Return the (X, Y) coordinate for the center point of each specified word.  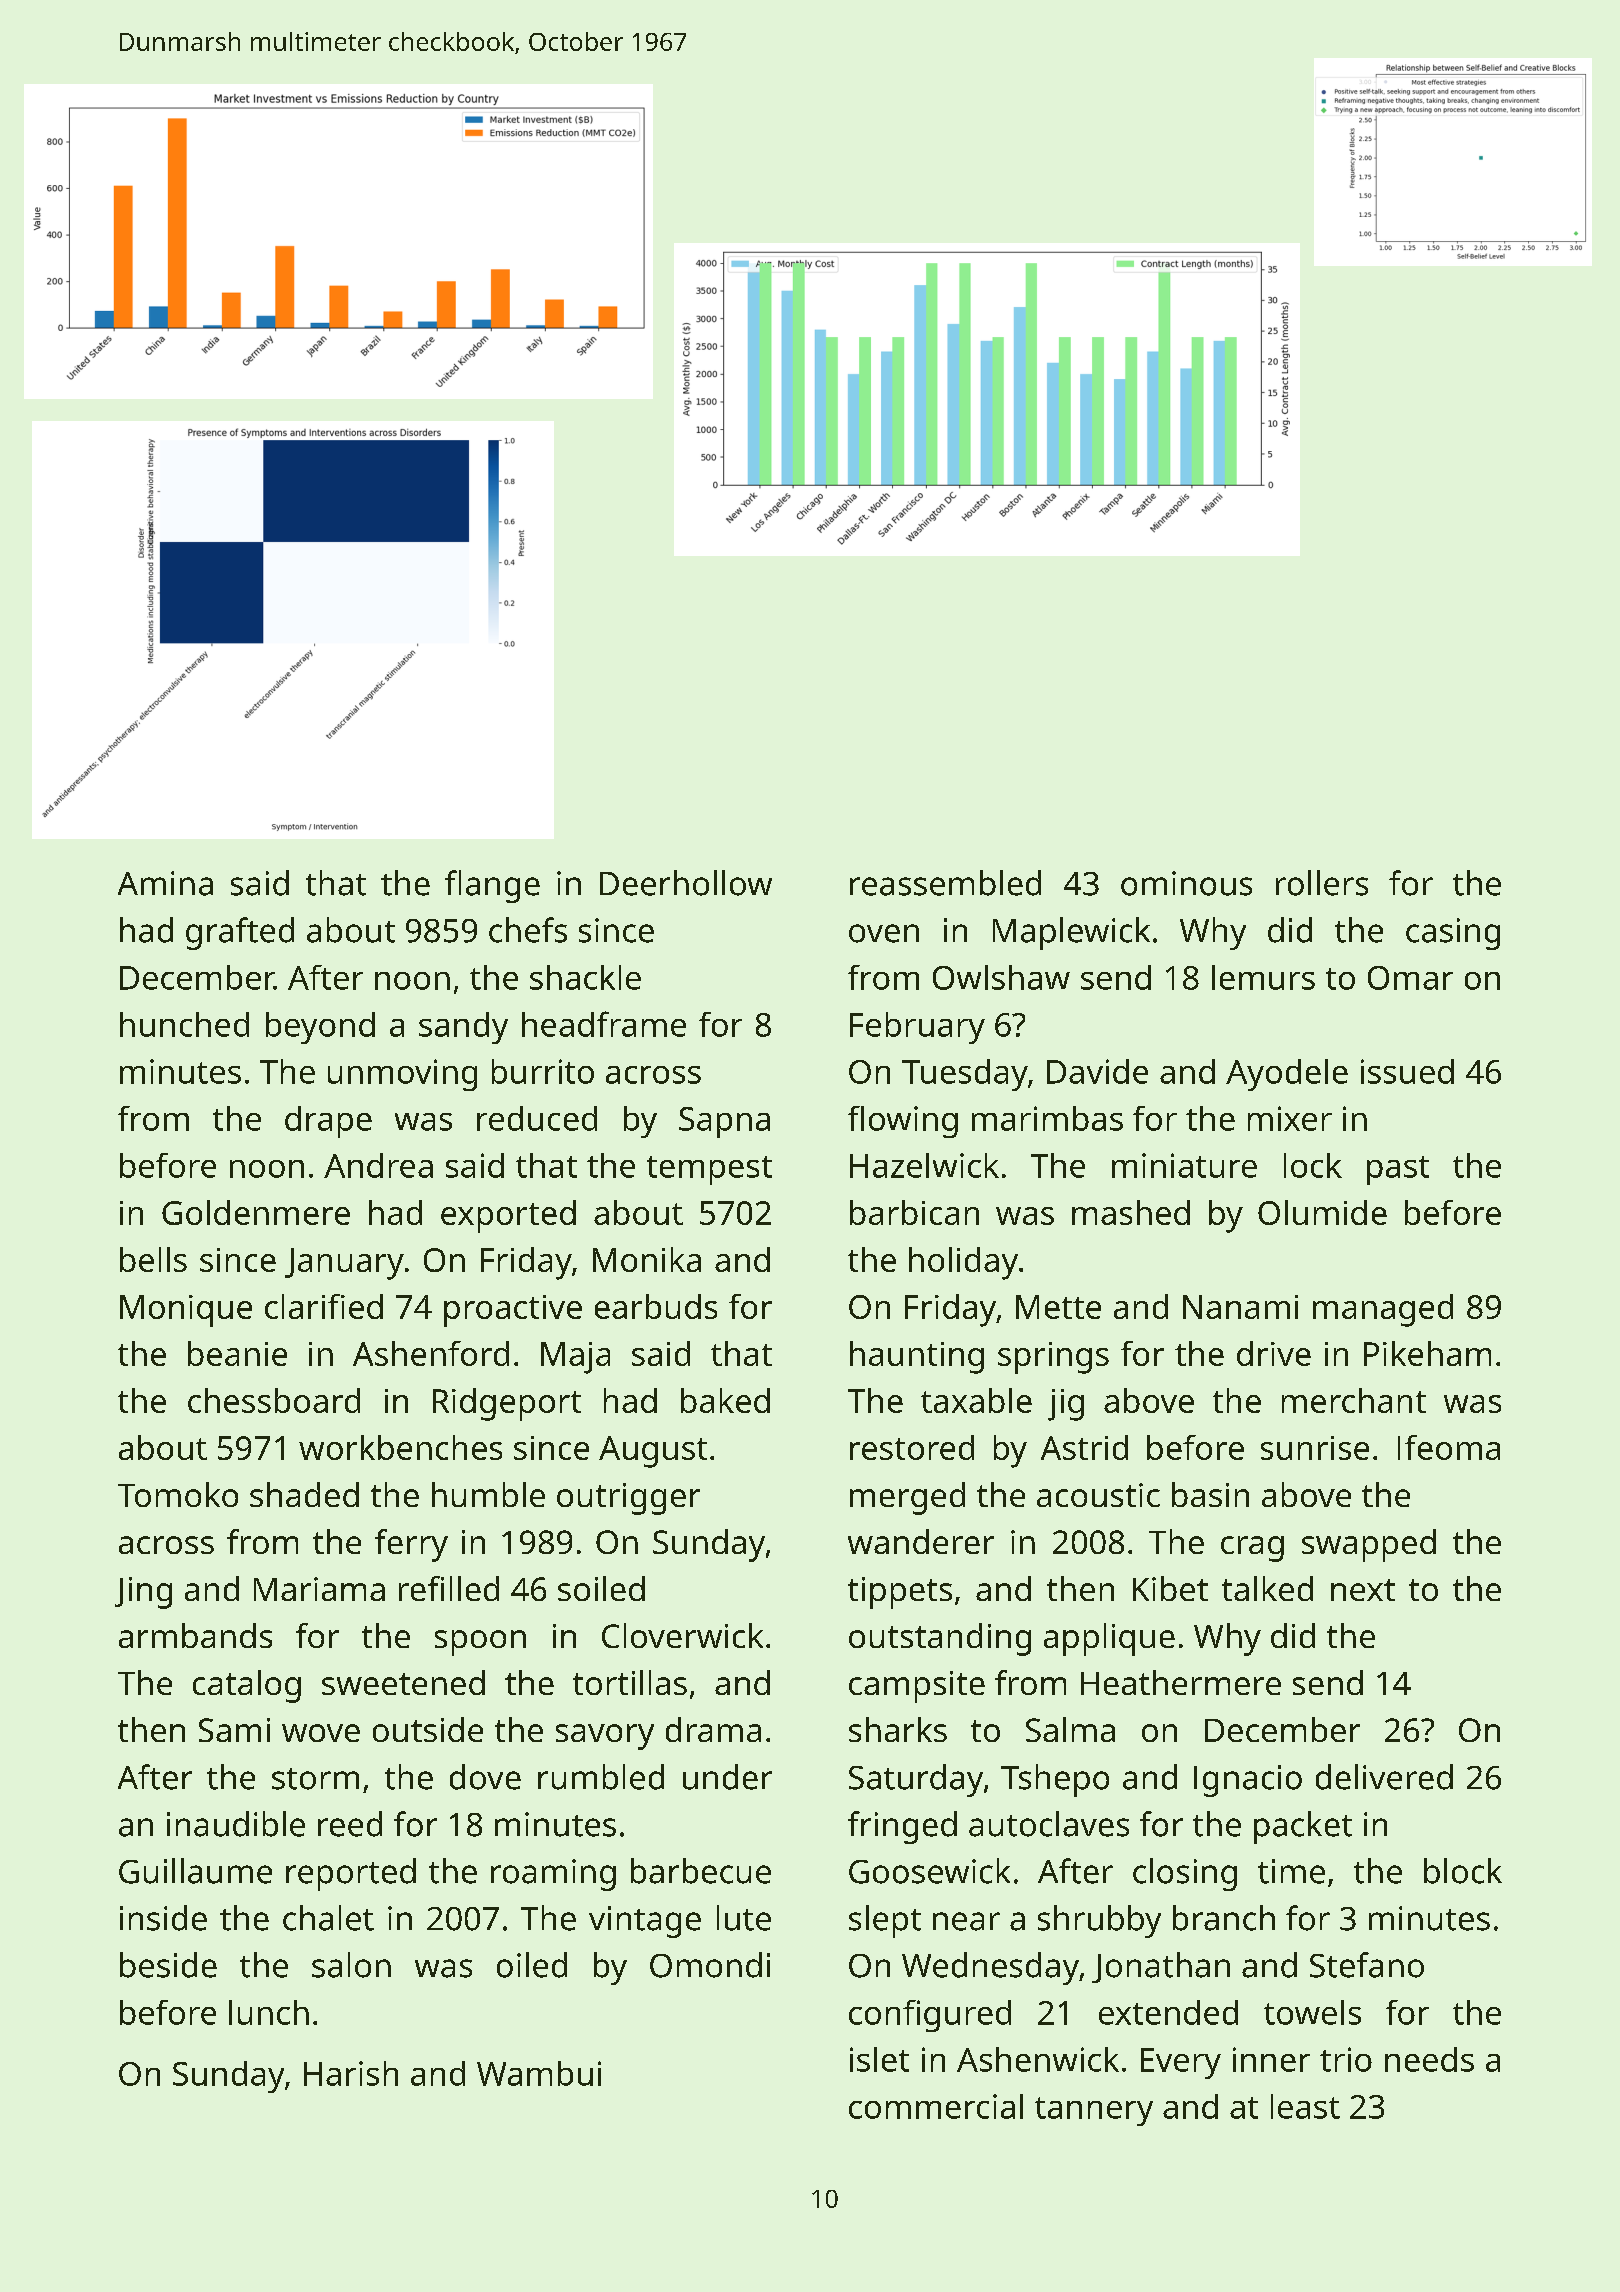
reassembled (945, 883)
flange (492, 886)
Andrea (378, 1165)
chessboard (274, 1400)
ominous (1186, 883)
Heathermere (1181, 1682)
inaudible (236, 1824)
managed (1383, 1310)
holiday (963, 1263)
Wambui (539, 2073)
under (727, 1777)
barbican (914, 1212)
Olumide (1322, 1212)
